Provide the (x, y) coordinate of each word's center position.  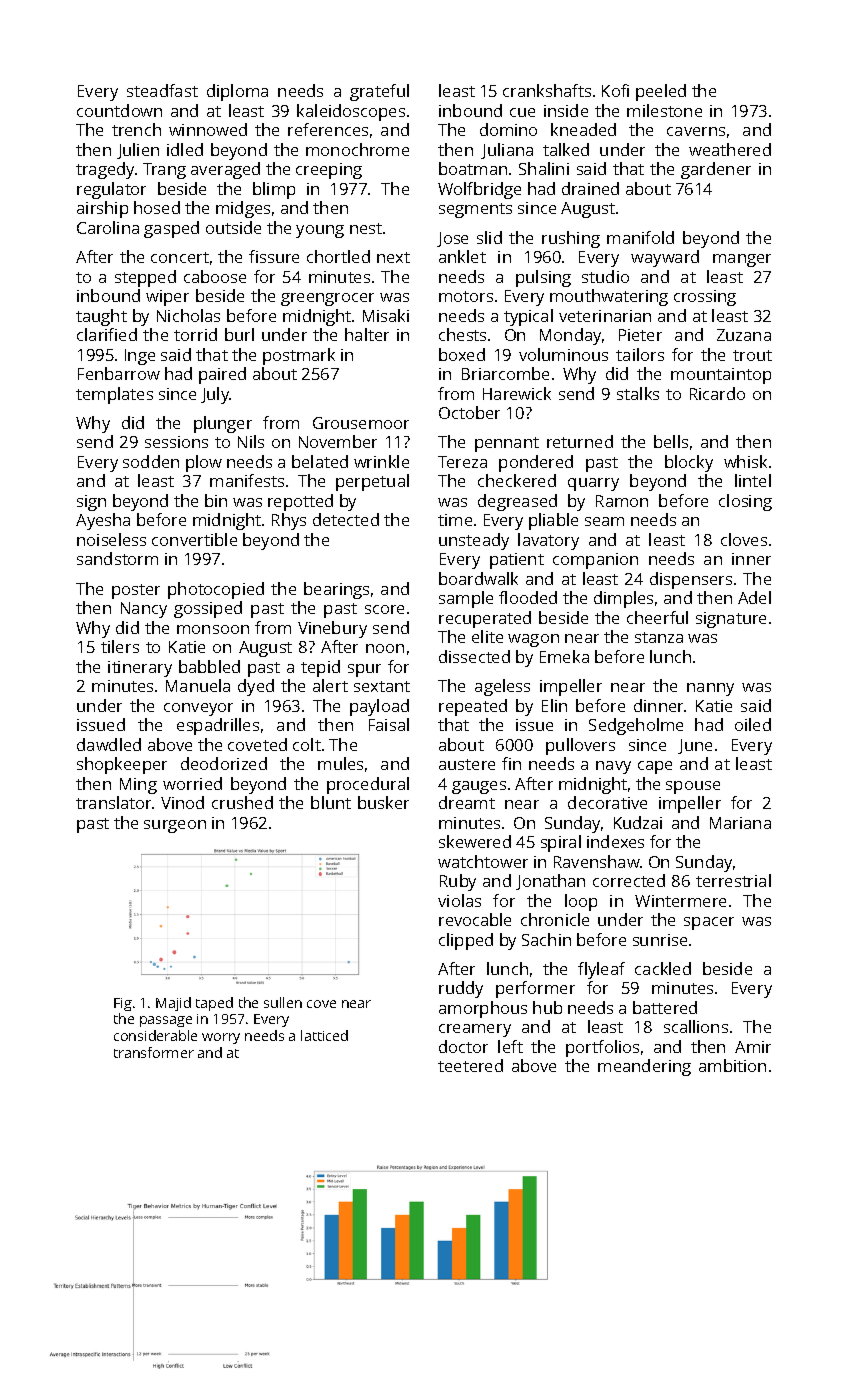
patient (517, 561)
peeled (661, 92)
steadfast (162, 90)
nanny (710, 689)
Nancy (144, 610)
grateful (379, 92)
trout (752, 355)
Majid (173, 1004)
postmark (299, 356)
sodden (151, 461)
